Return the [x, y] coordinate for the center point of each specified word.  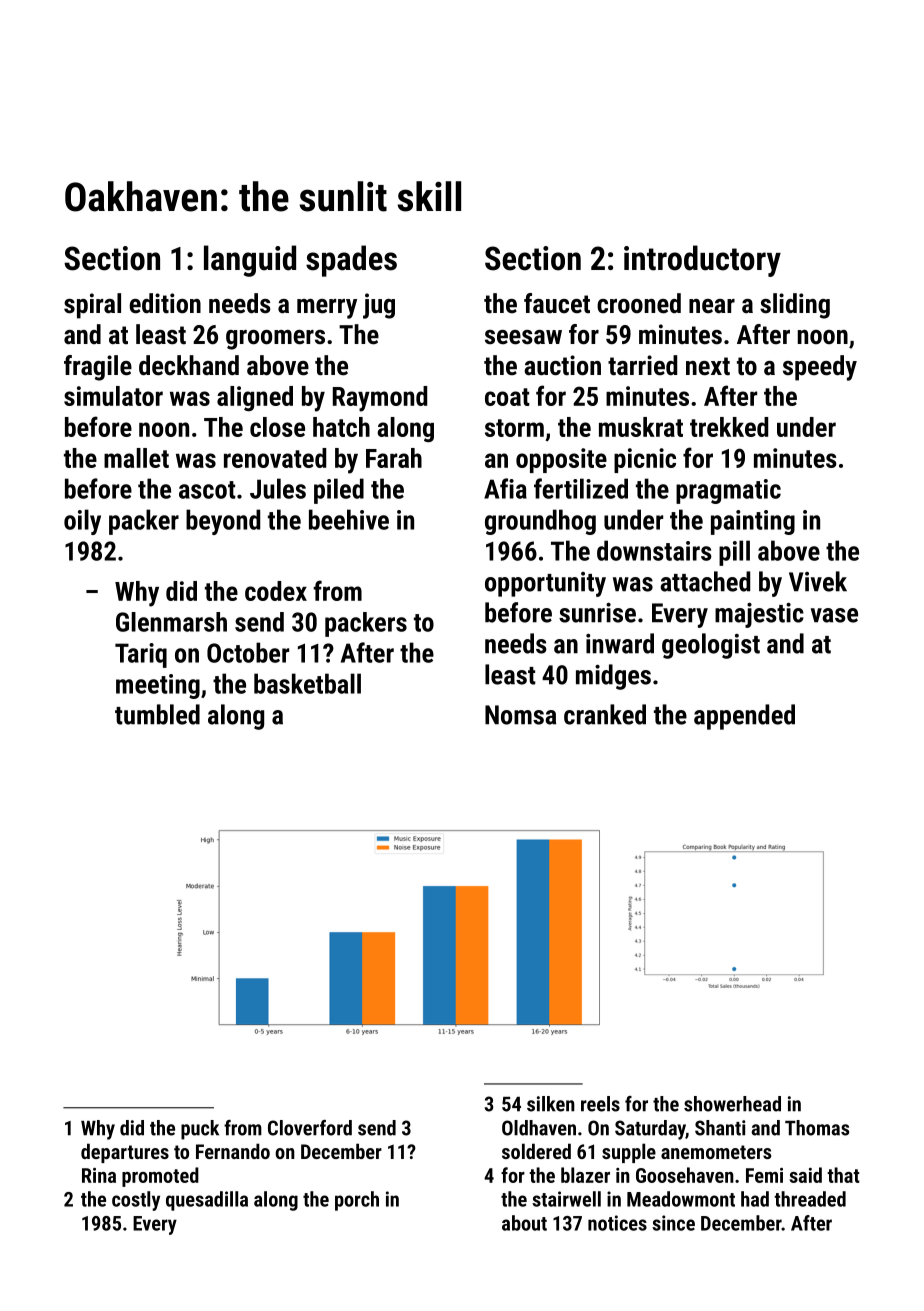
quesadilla [207, 1201]
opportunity [545, 584]
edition [165, 303]
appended [744, 717]
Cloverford [310, 1128]
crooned [639, 303]
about [524, 1223]
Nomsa [520, 715]
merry [327, 309]
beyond [223, 522]
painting [753, 522]
